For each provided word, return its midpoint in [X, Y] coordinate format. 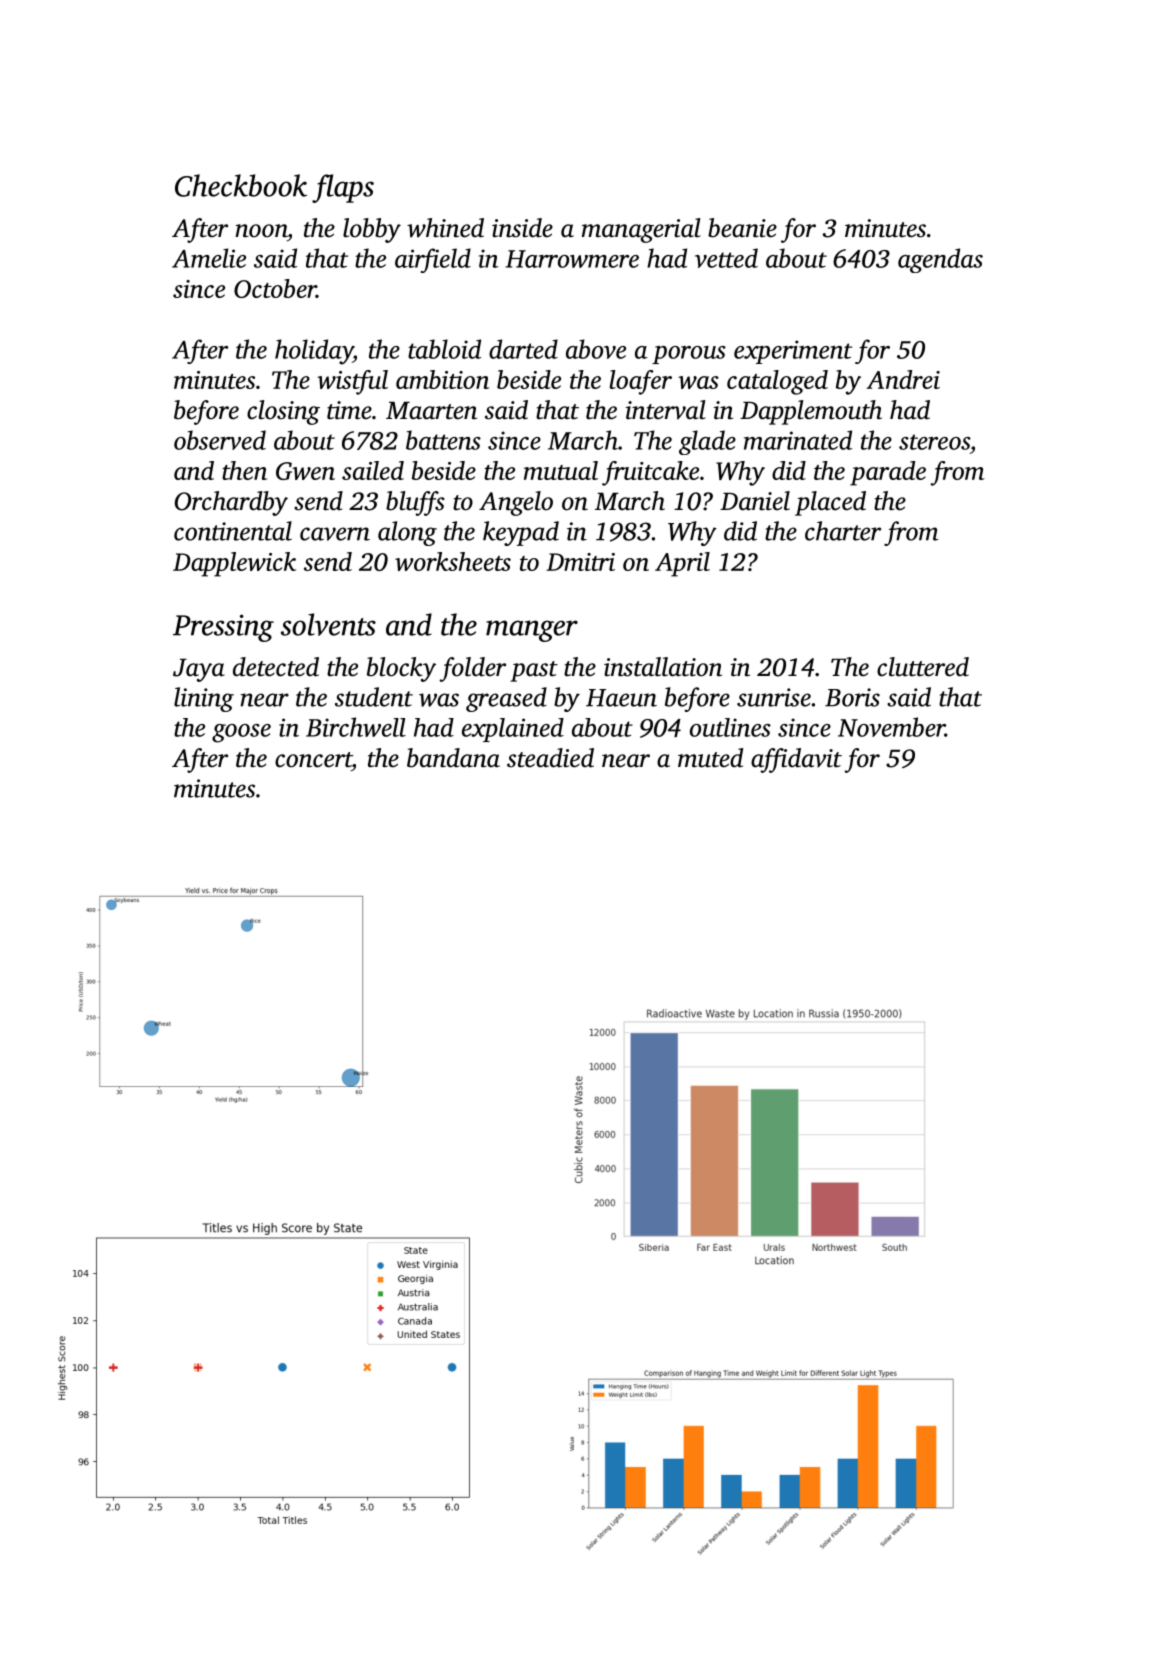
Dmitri [580, 562]
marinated [798, 440]
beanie [742, 228]
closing [283, 412]
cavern [335, 534]
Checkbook [241, 185]
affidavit [796, 760]
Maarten [431, 410]
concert [313, 760]
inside [522, 228]
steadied [550, 758]
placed [830, 503]
